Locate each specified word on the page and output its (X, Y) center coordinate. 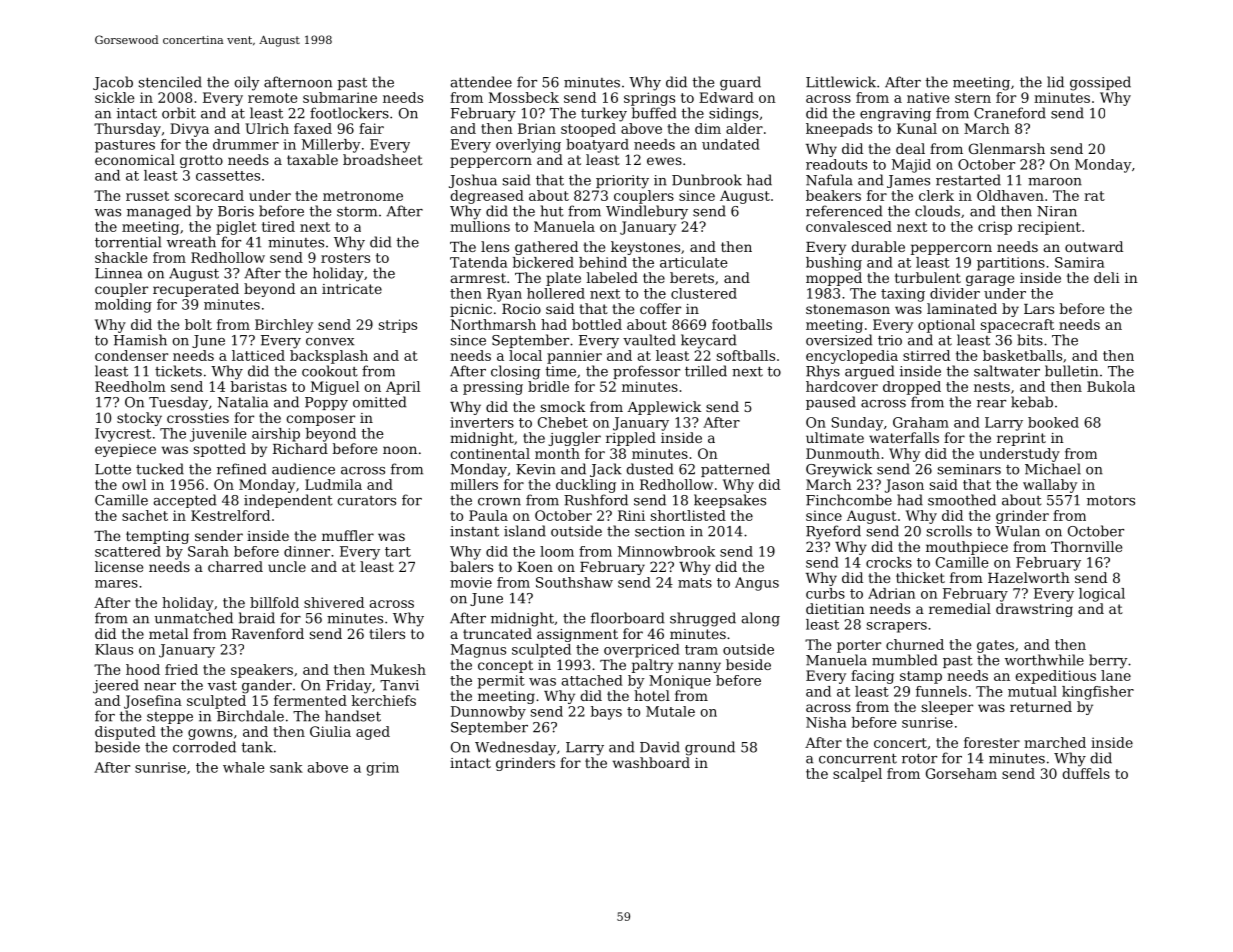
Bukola (1111, 386)
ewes (664, 161)
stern (973, 98)
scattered (128, 551)
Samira (1079, 262)
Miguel (335, 388)
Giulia (330, 731)
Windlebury (647, 212)
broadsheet (383, 159)
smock (563, 406)
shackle (121, 257)
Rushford (596, 500)
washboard (651, 762)
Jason (904, 486)
